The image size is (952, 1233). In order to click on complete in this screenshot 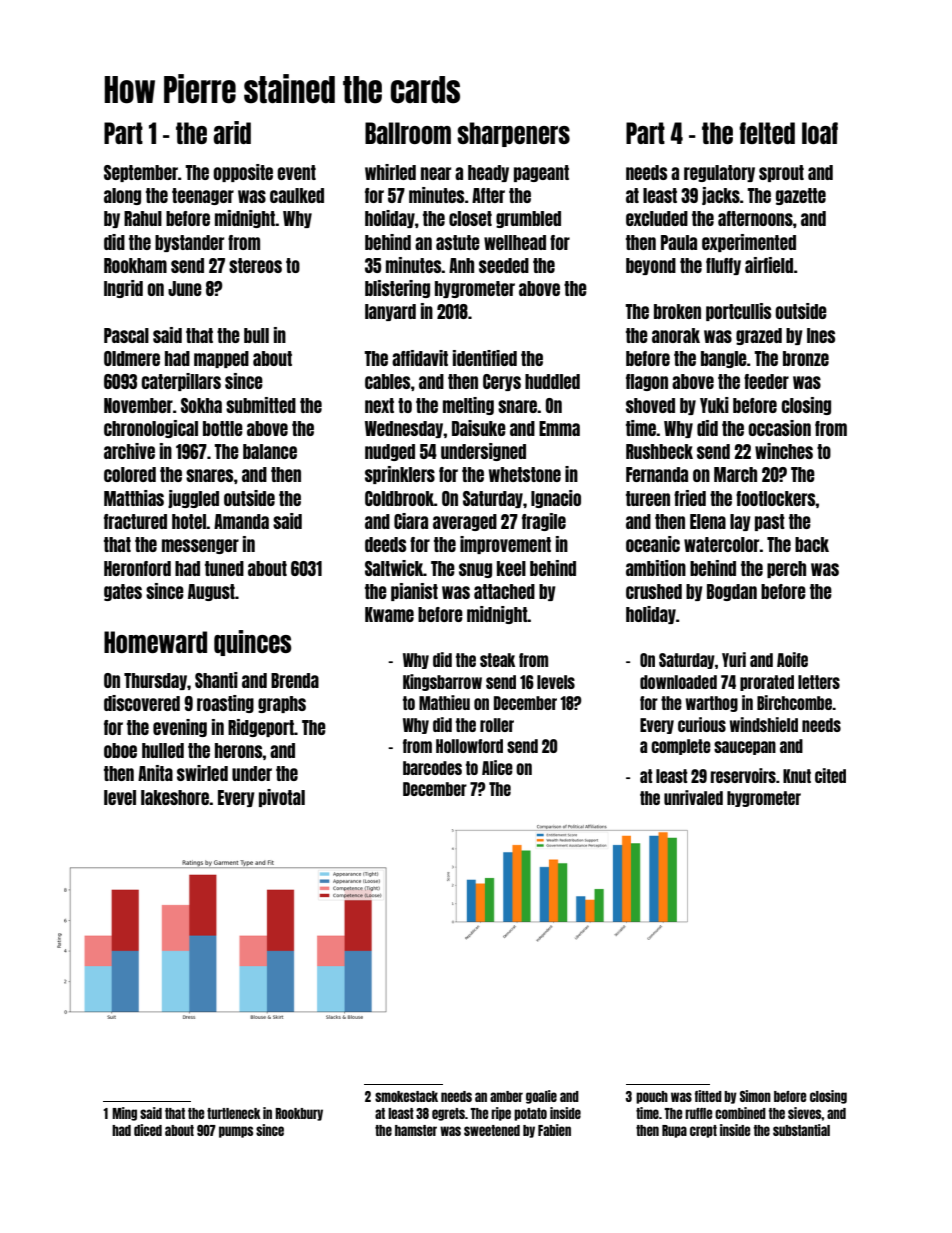, I will do `click(681, 747)`.
